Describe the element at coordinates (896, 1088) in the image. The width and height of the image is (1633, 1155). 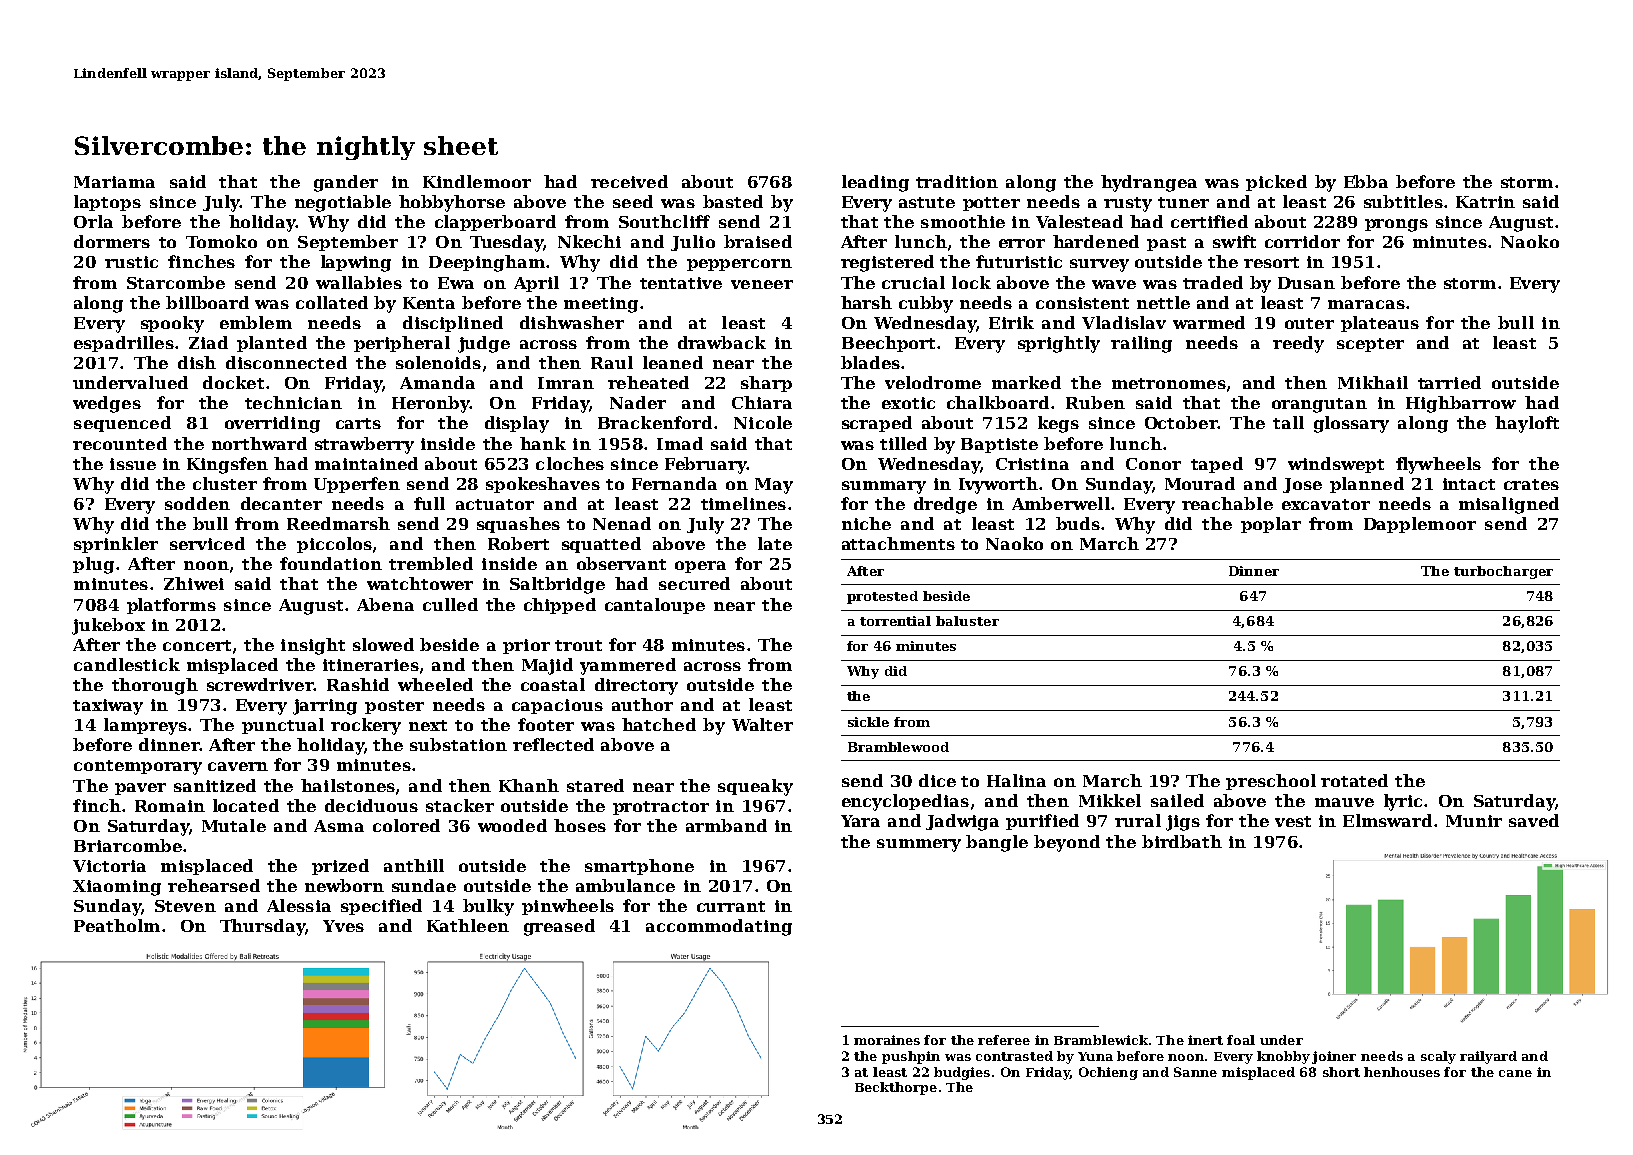
I see `Beckthorpe` at that location.
